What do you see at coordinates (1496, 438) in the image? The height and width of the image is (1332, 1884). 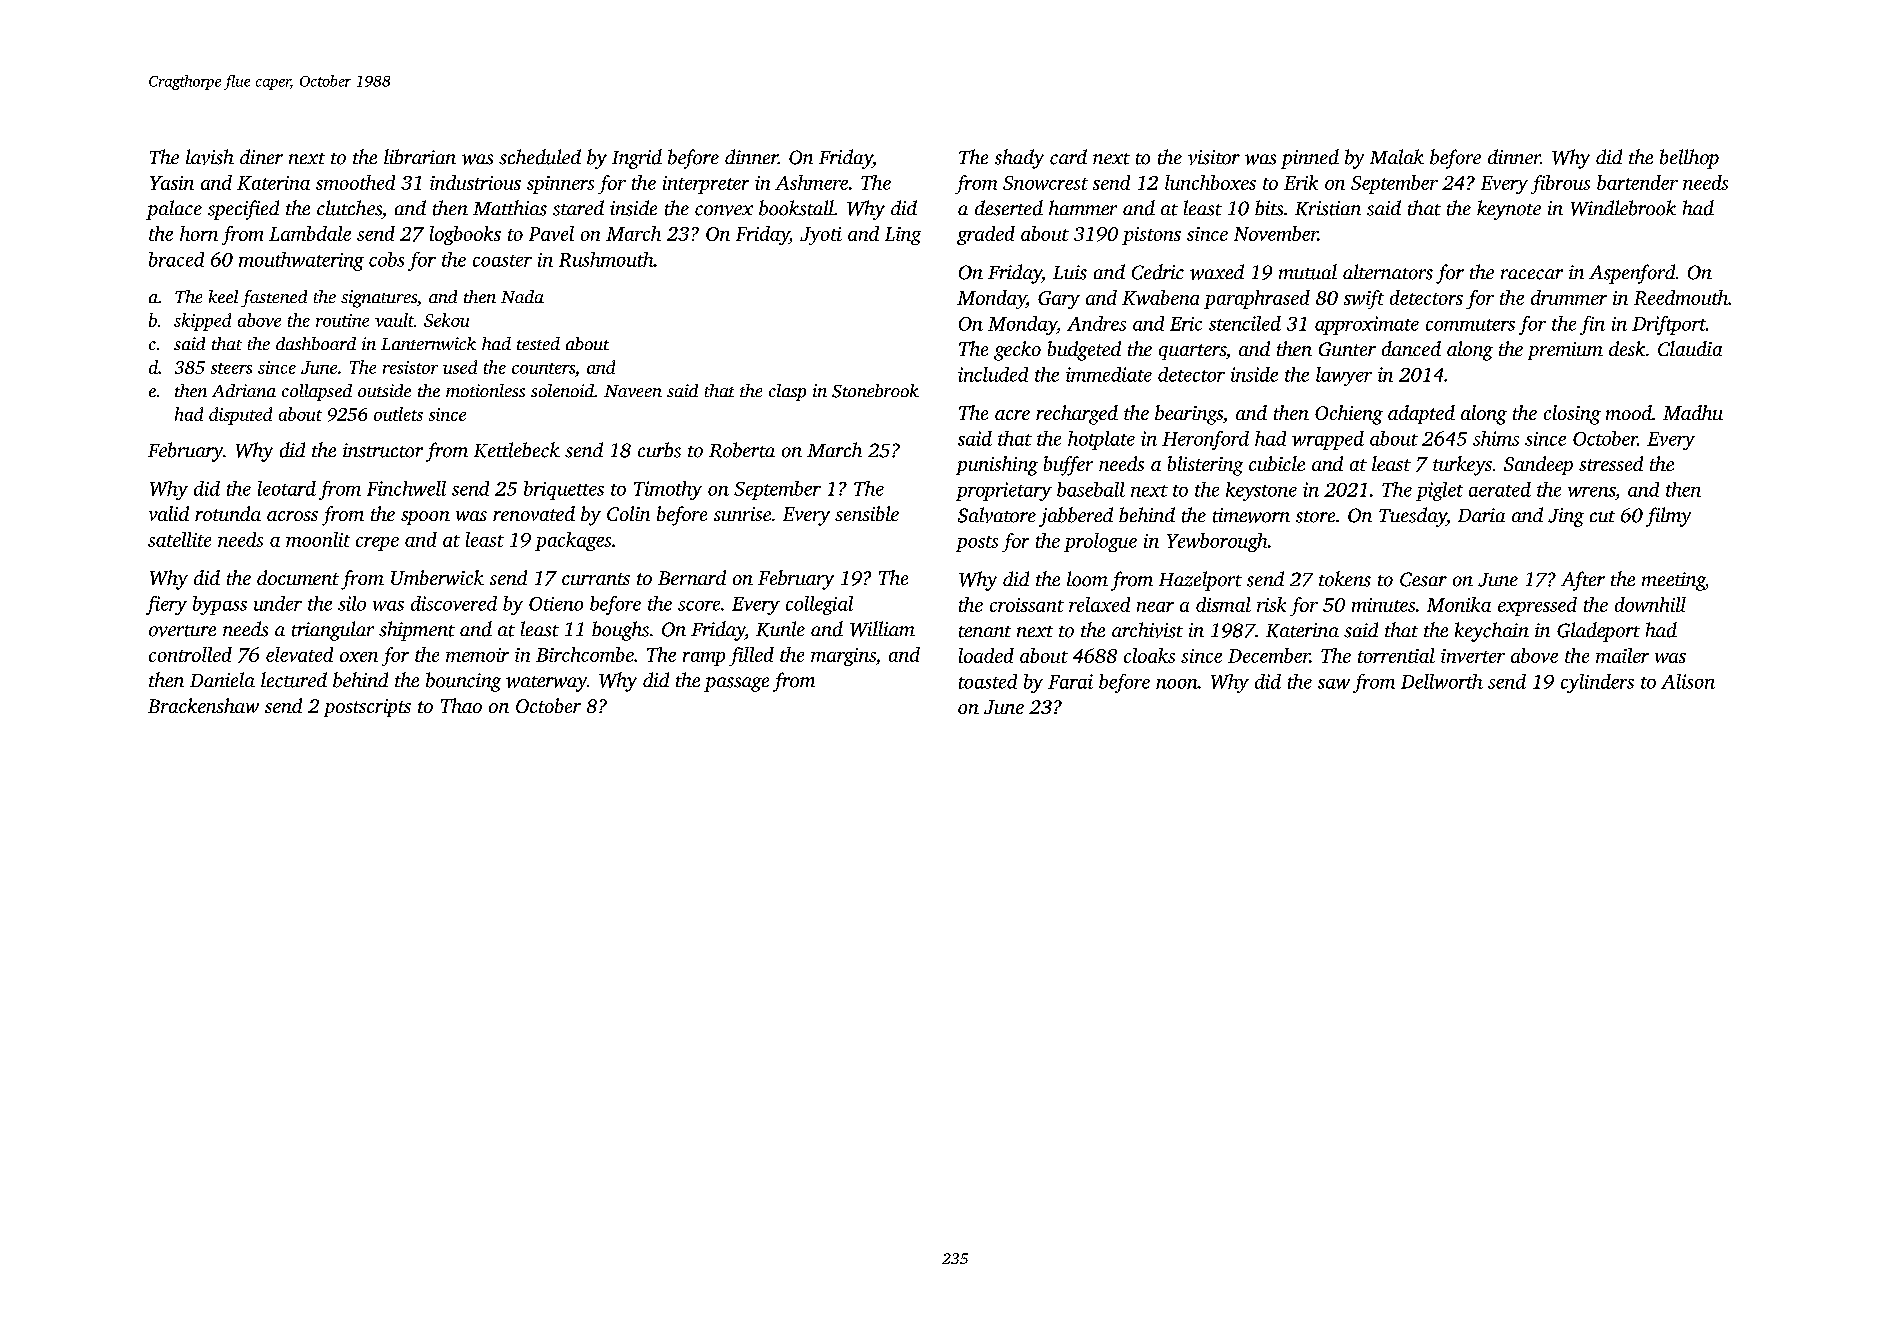 I see `shims` at bounding box center [1496, 438].
